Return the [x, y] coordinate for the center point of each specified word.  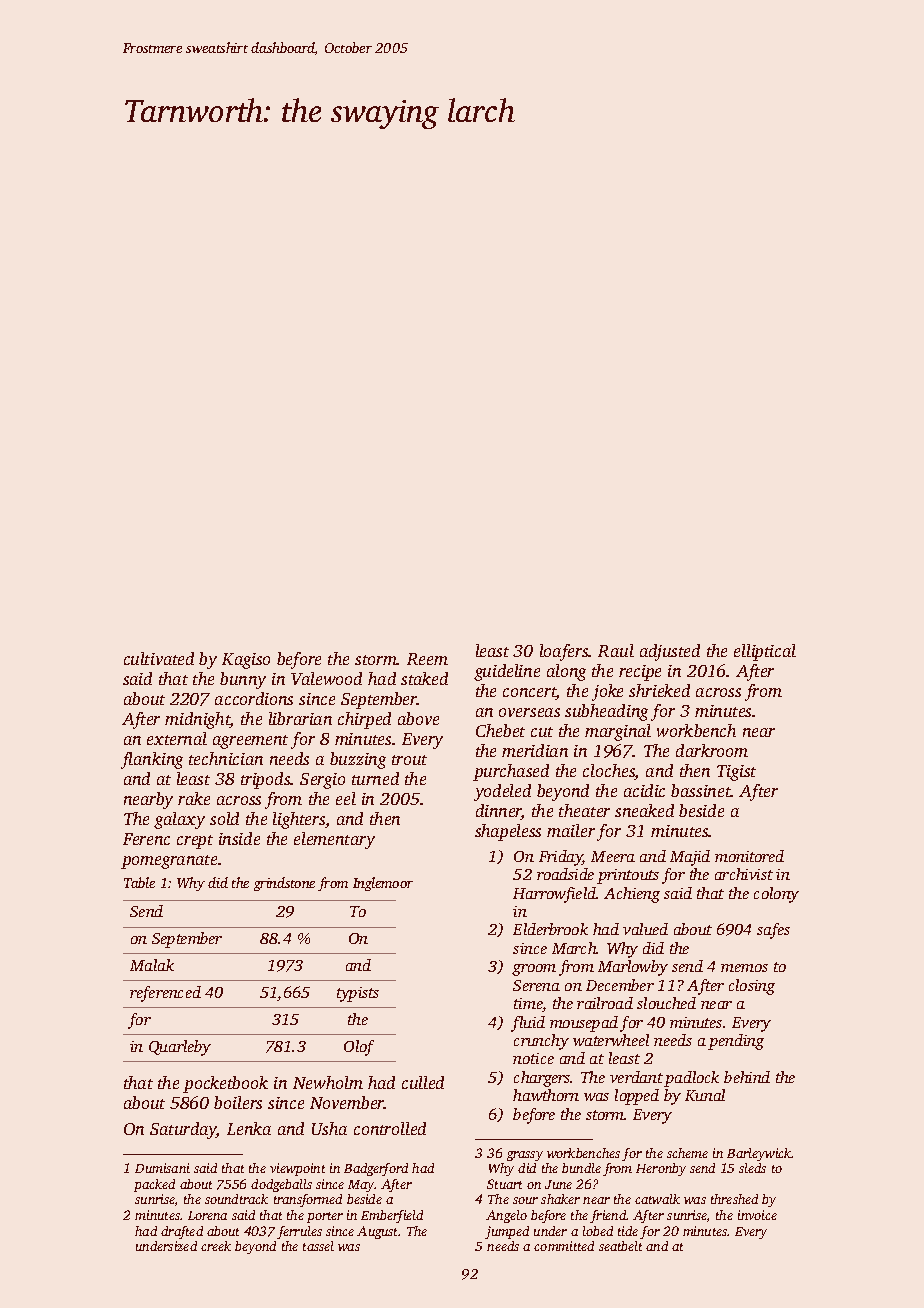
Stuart [504, 1184]
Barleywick [759, 1154]
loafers [564, 652]
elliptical [765, 652]
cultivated [159, 658]
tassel [318, 1246]
